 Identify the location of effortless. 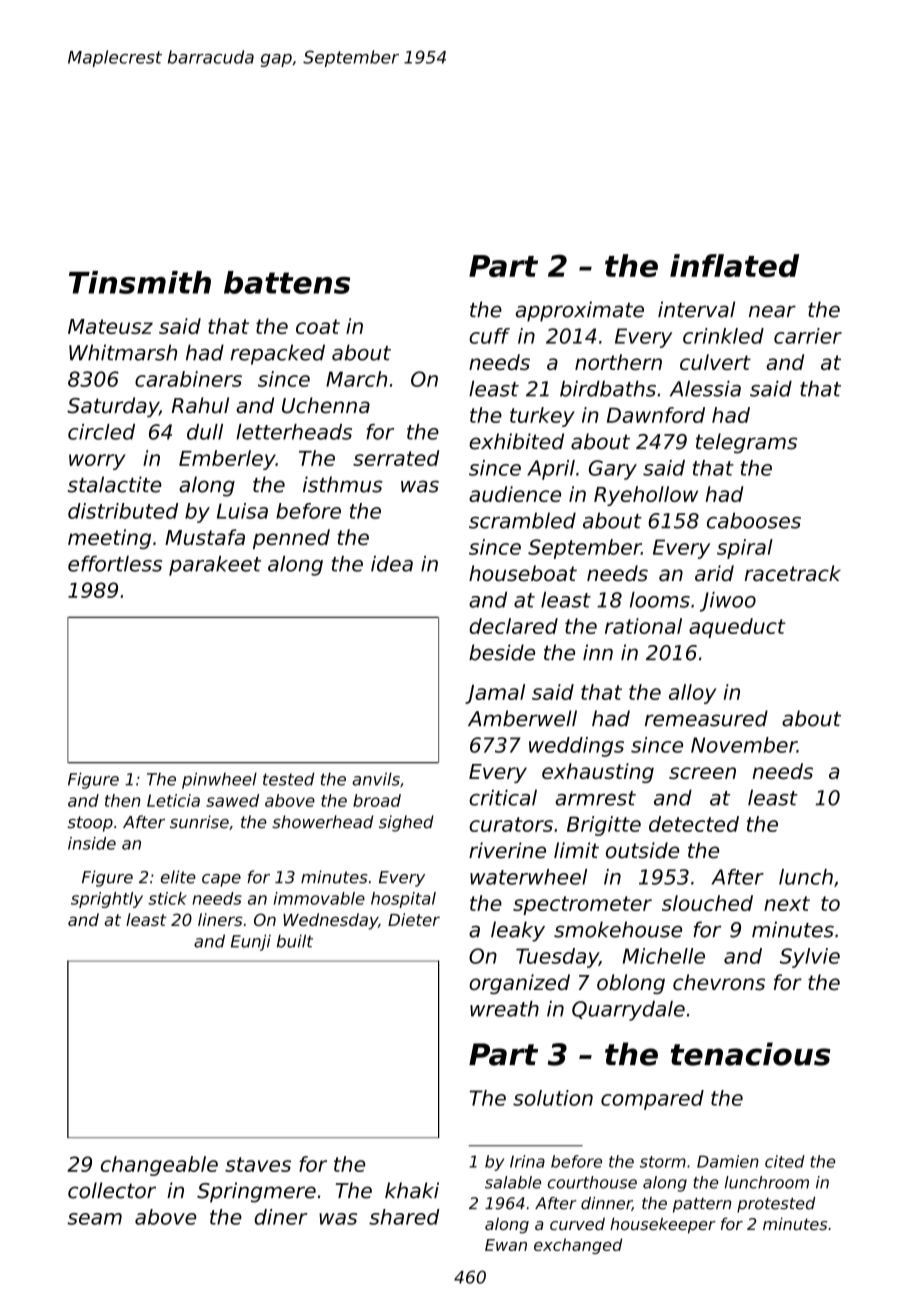
(115, 564).
